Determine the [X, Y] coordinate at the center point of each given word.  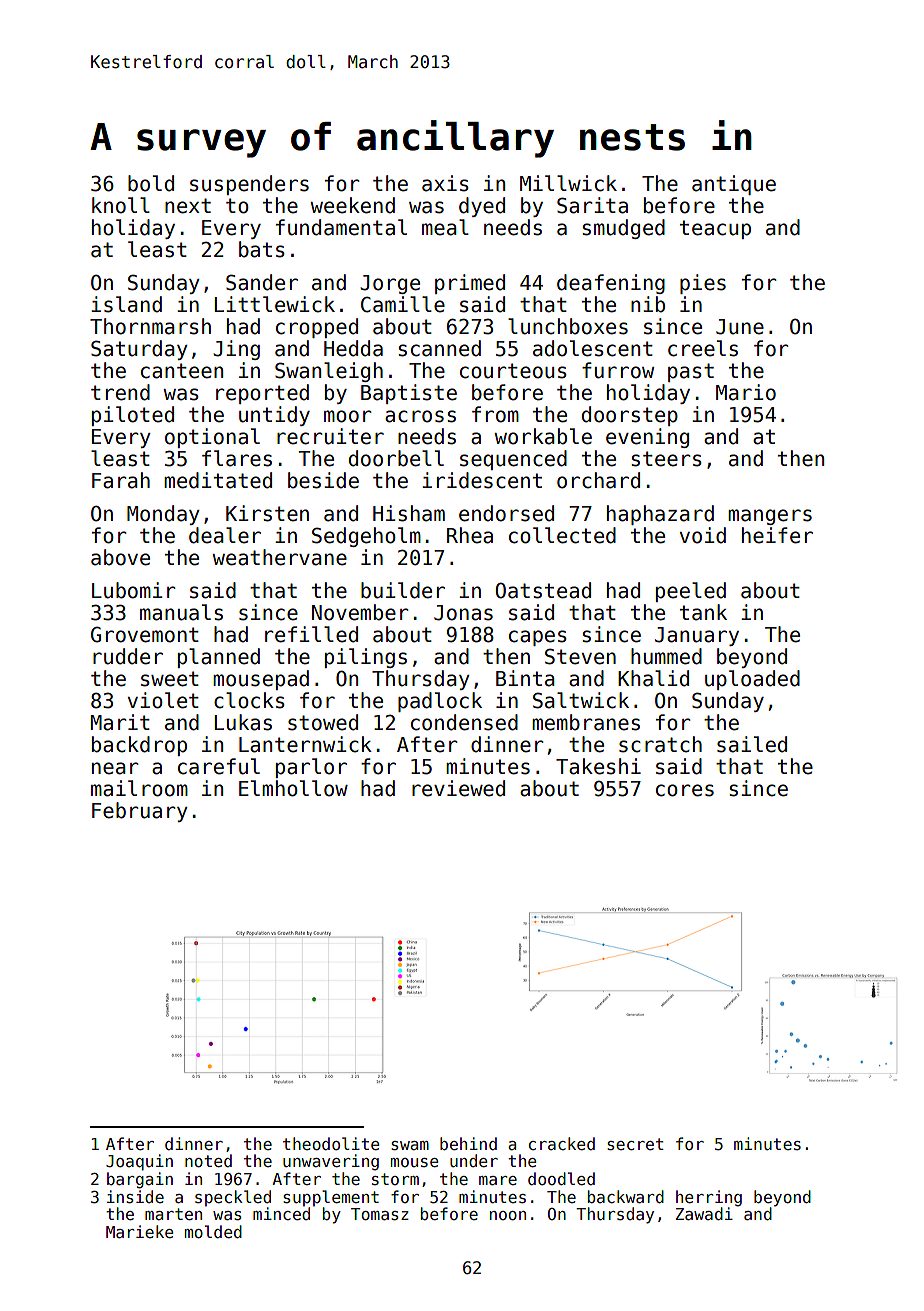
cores [685, 790]
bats [262, 249]
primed [470, 284]
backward [626, 1196]
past [691, 372]
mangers [770, 517]
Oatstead [543, 590]
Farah [121, 480]
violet [163, 700]
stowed [323, 722]
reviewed [458, 788]
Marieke [139, 1231]
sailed [752, 744]
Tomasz [380, 1214]
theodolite [331, 1144]
